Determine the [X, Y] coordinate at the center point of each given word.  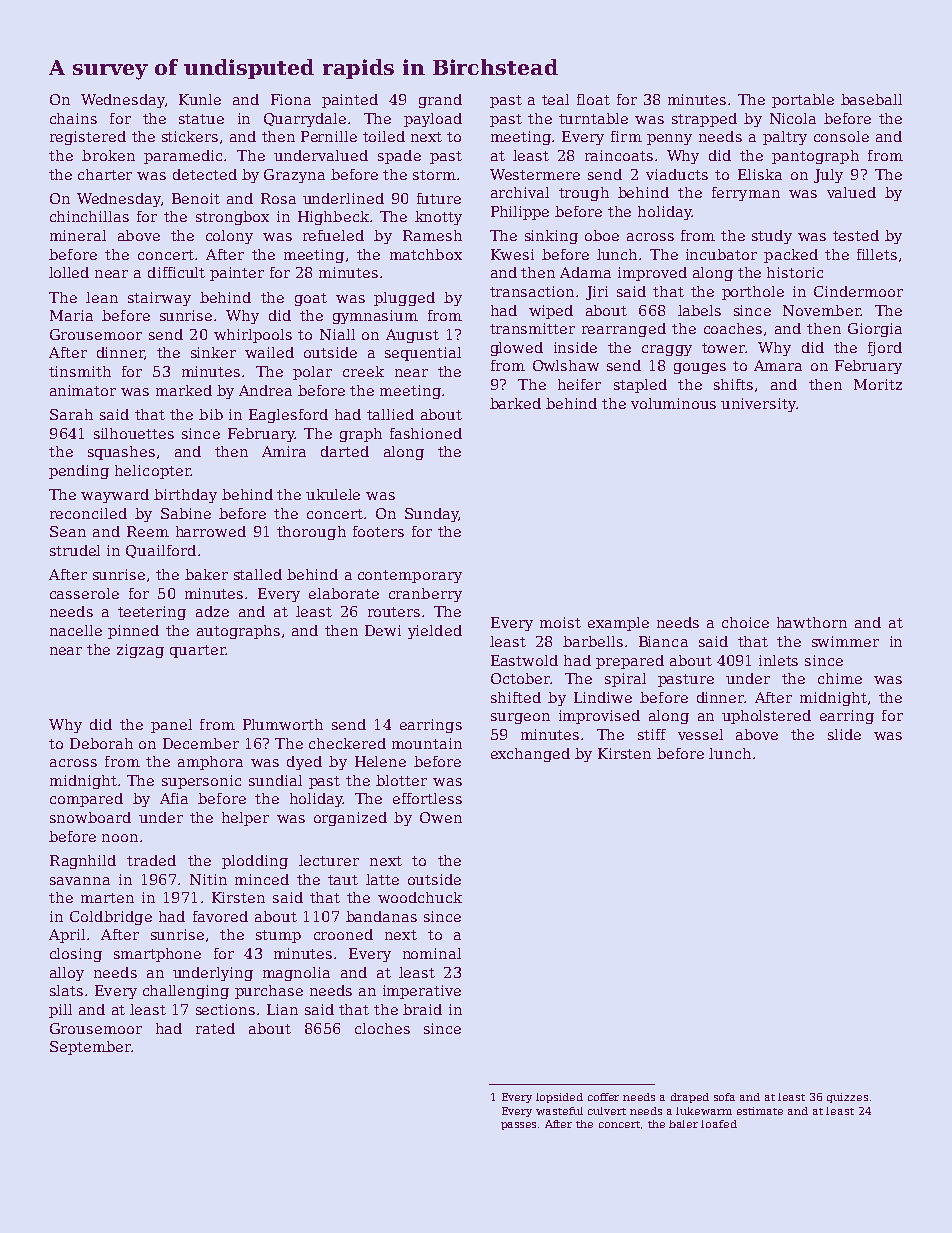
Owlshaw [566, 365]
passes [518, 1126]
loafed [719, 1124]
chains [73, 118]
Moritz [878, 384]
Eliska [760, 174]
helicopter [153, 472]
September [90, 1048]
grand [440, 101]
